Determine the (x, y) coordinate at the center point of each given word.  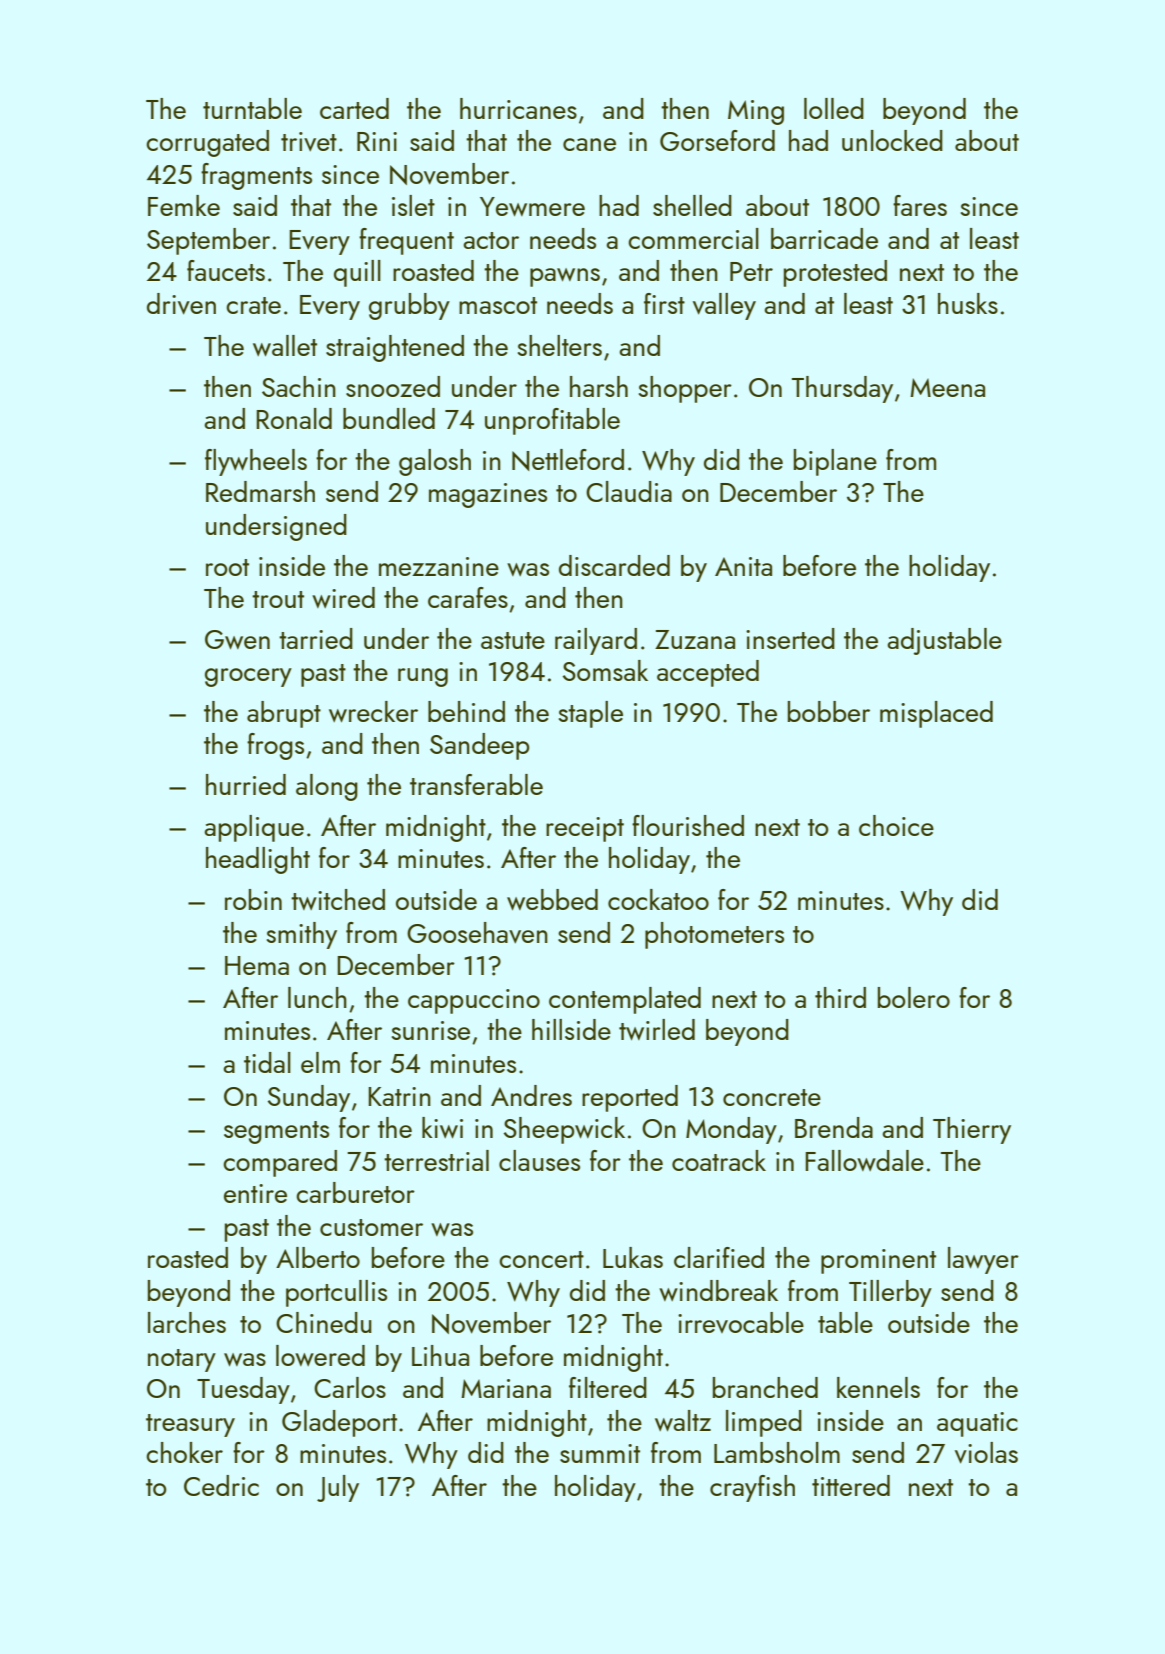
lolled (834, 108)
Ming (756, 112)
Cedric (221, 1485)
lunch (317, 997)
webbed (552, 900)
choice (896, 825)
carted (354, 108)
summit (600, 1453)
